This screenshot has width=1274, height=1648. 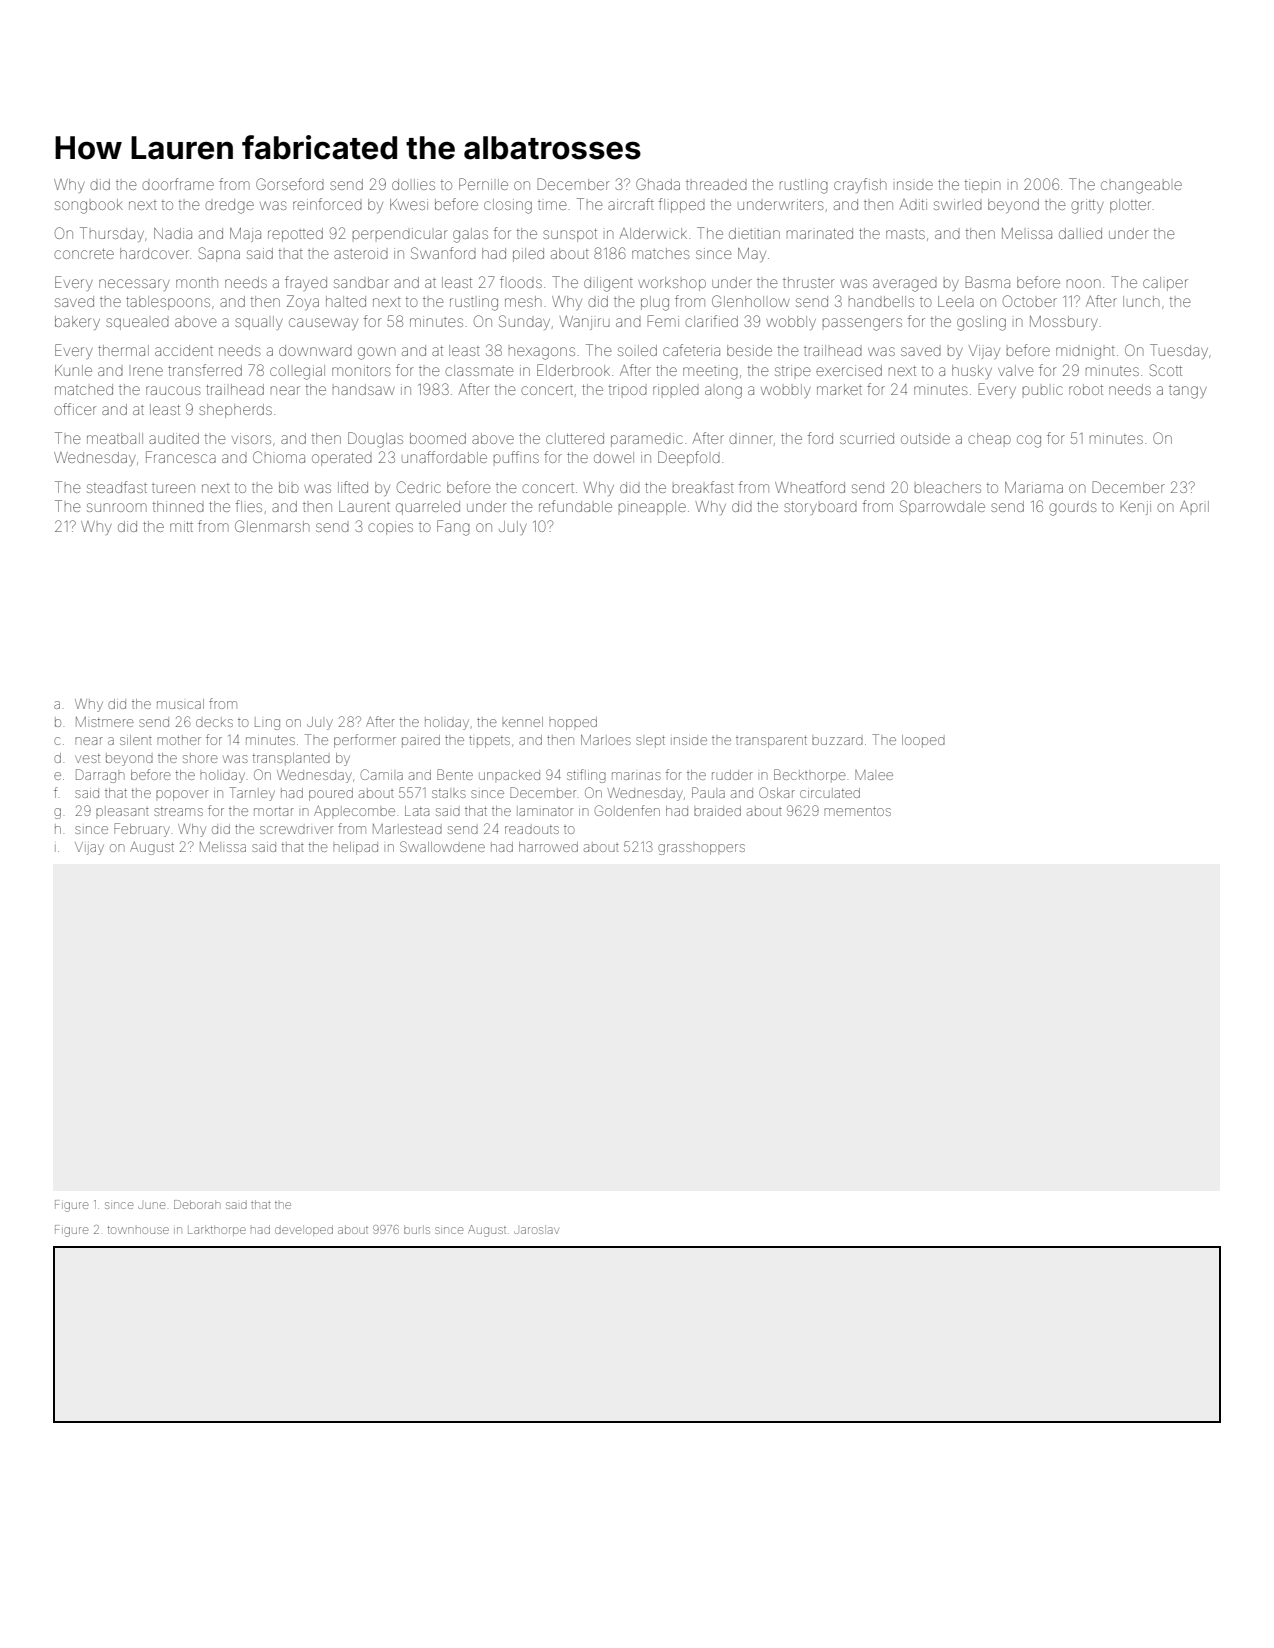 What do you see at coordinates (820, 508) in the screenshot?
I see `storyboard` at bounding box center [820, 508].
